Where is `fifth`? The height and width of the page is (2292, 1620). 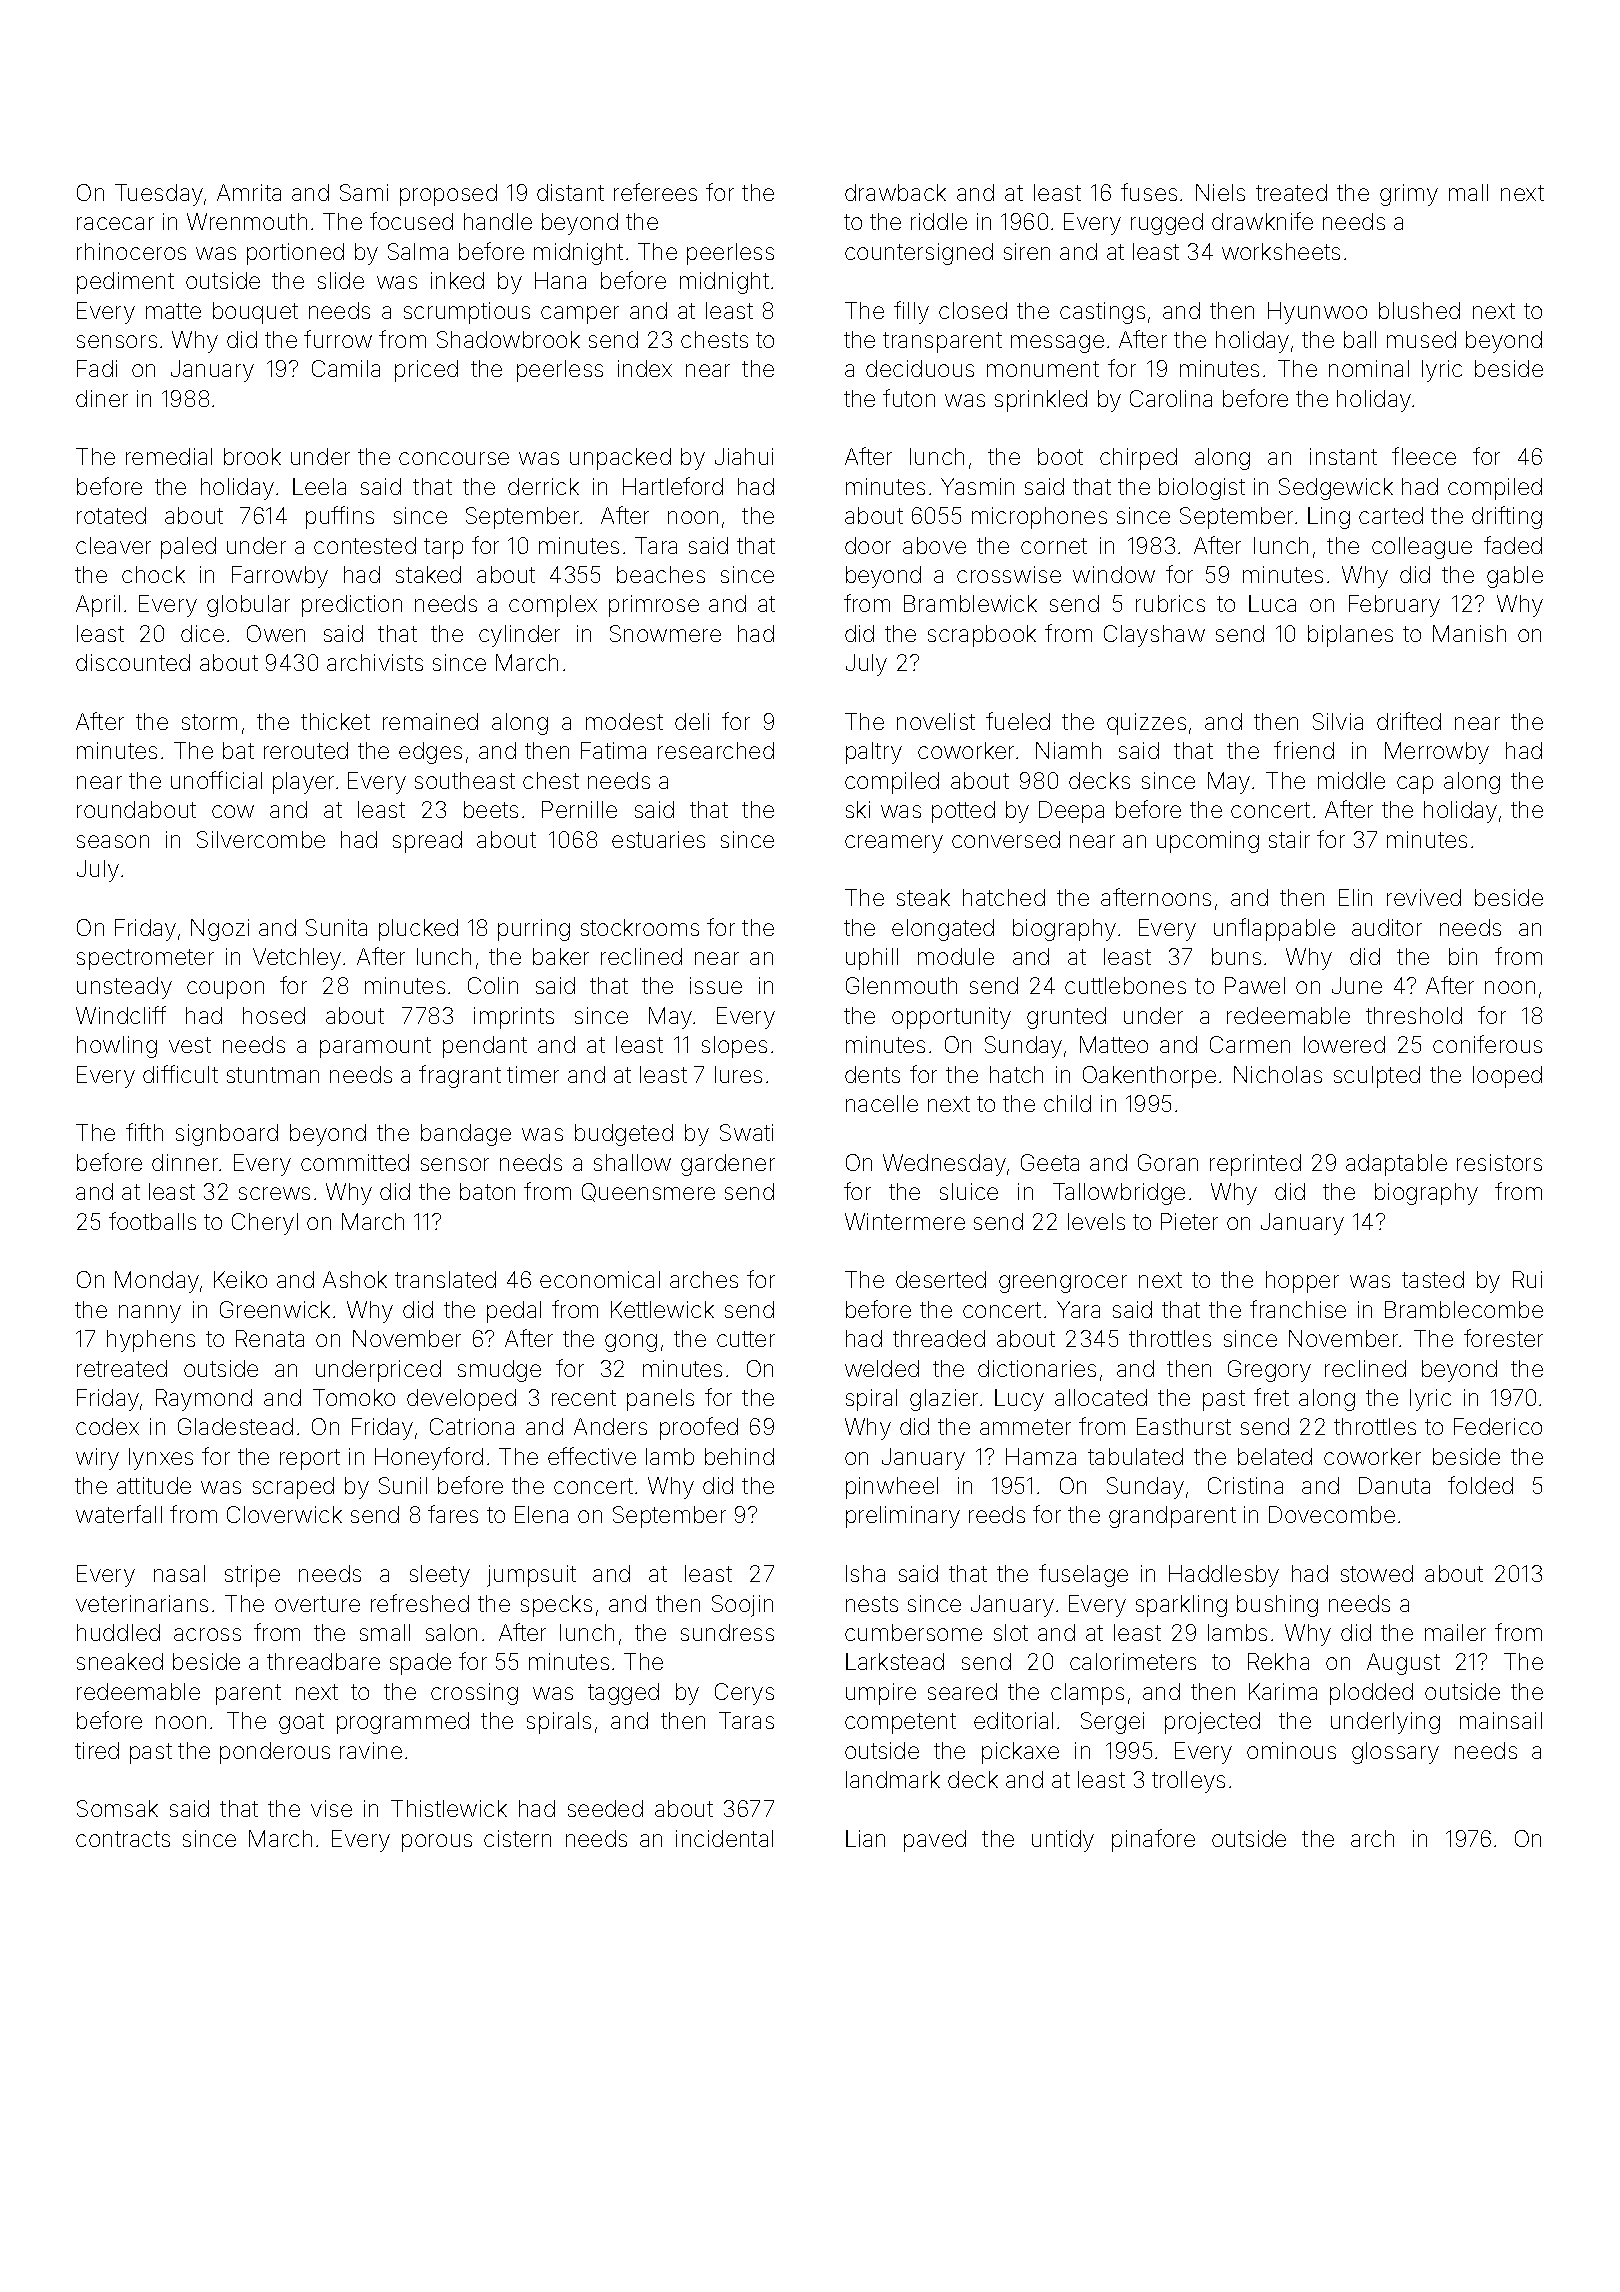
fifth is located at coordinates (144, 1132).
